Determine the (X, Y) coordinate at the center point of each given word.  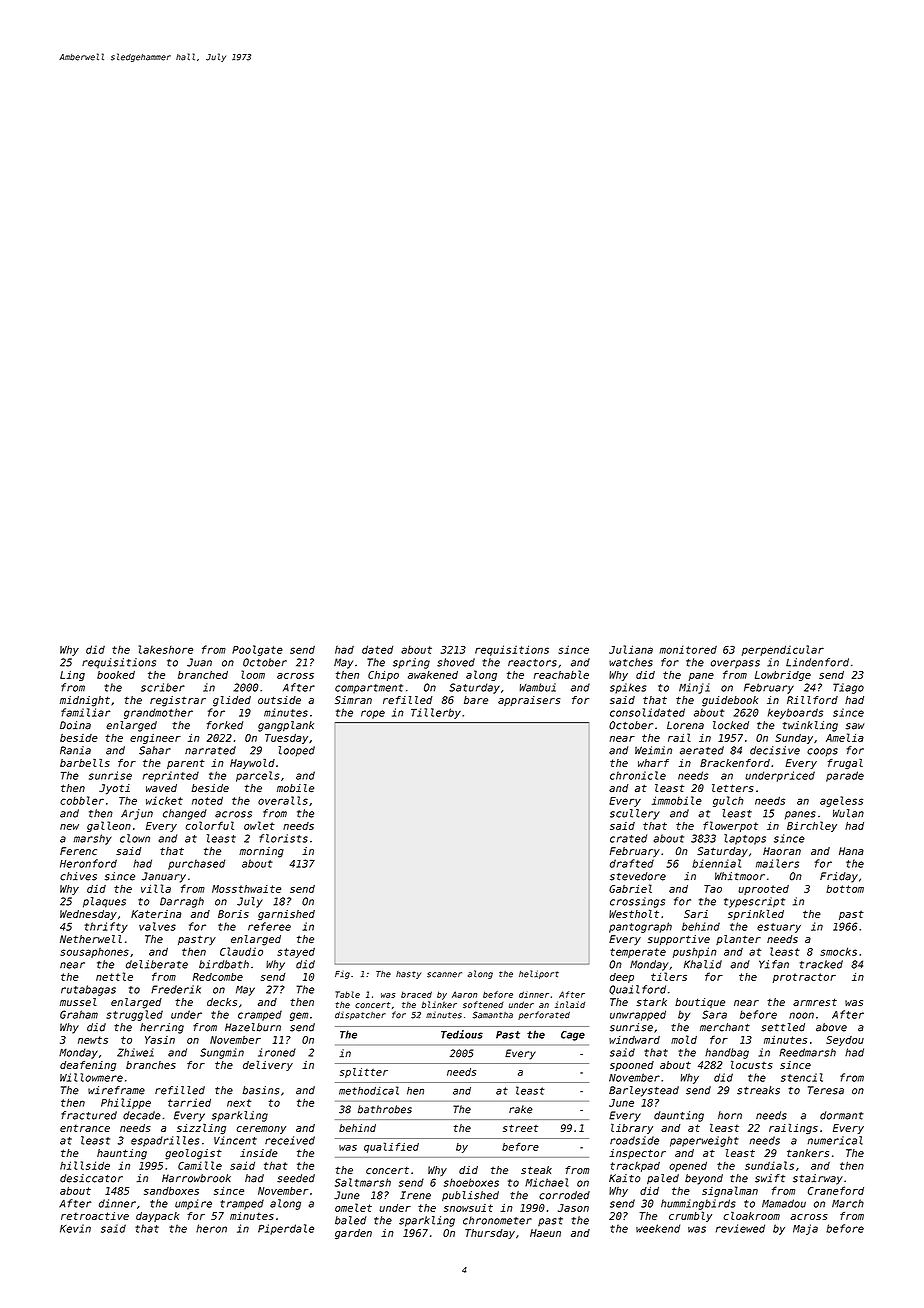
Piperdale (286, 1229)
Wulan (848, 813)
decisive (775, 750)
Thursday (490, 1234)
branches (151, 1065)
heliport (539, 974)
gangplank (286, 726)
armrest (815, 1002)
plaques (104, 902)
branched (203, 675)
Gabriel (630, 888)
